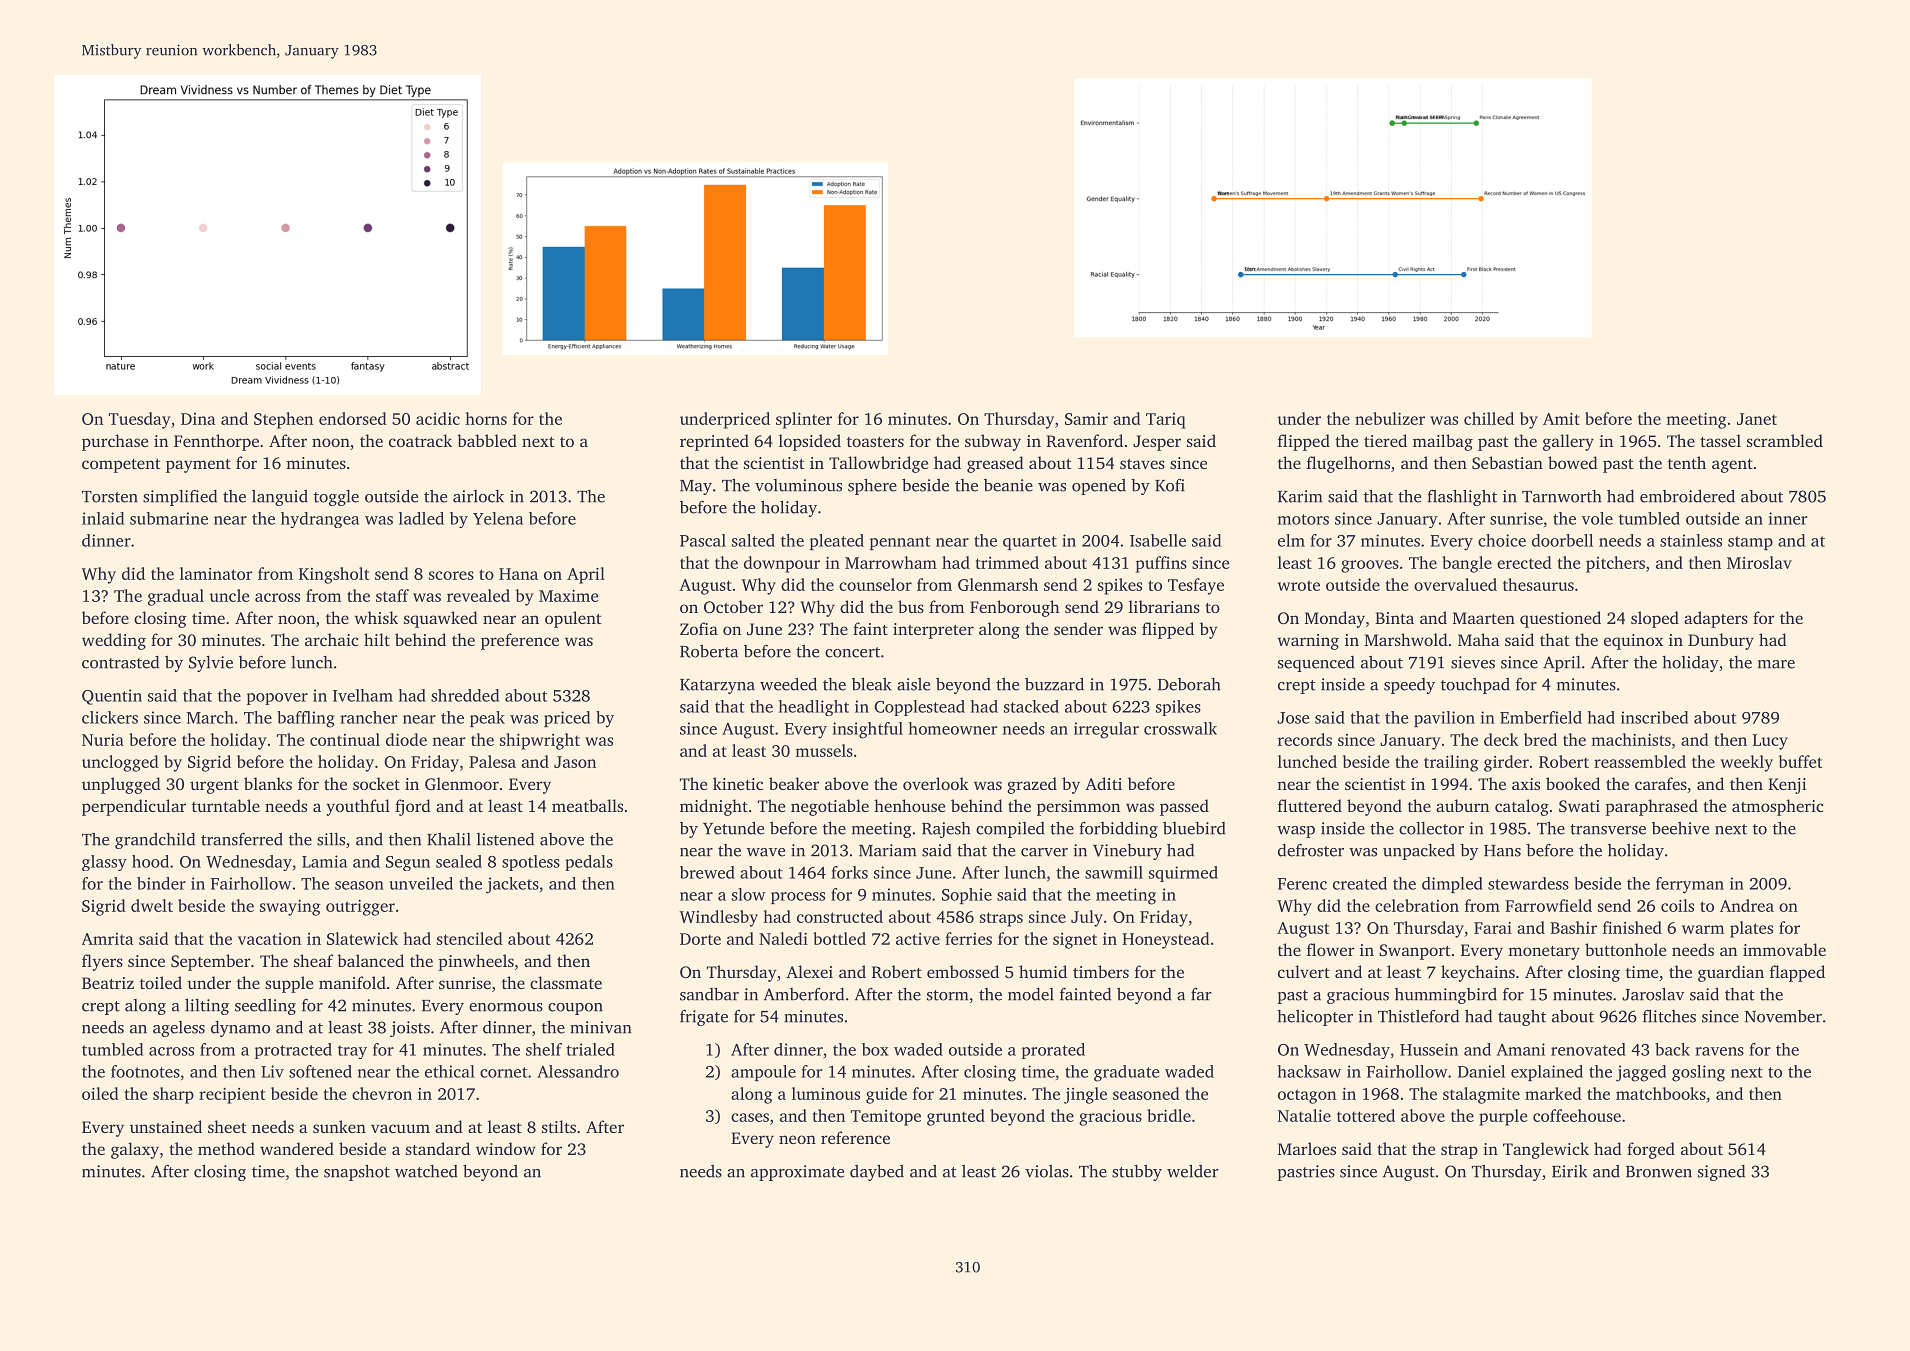  What do you see at coordinates (1166, 421) in the document?
I see `Tariq` at bounding box center [1166, 421].
